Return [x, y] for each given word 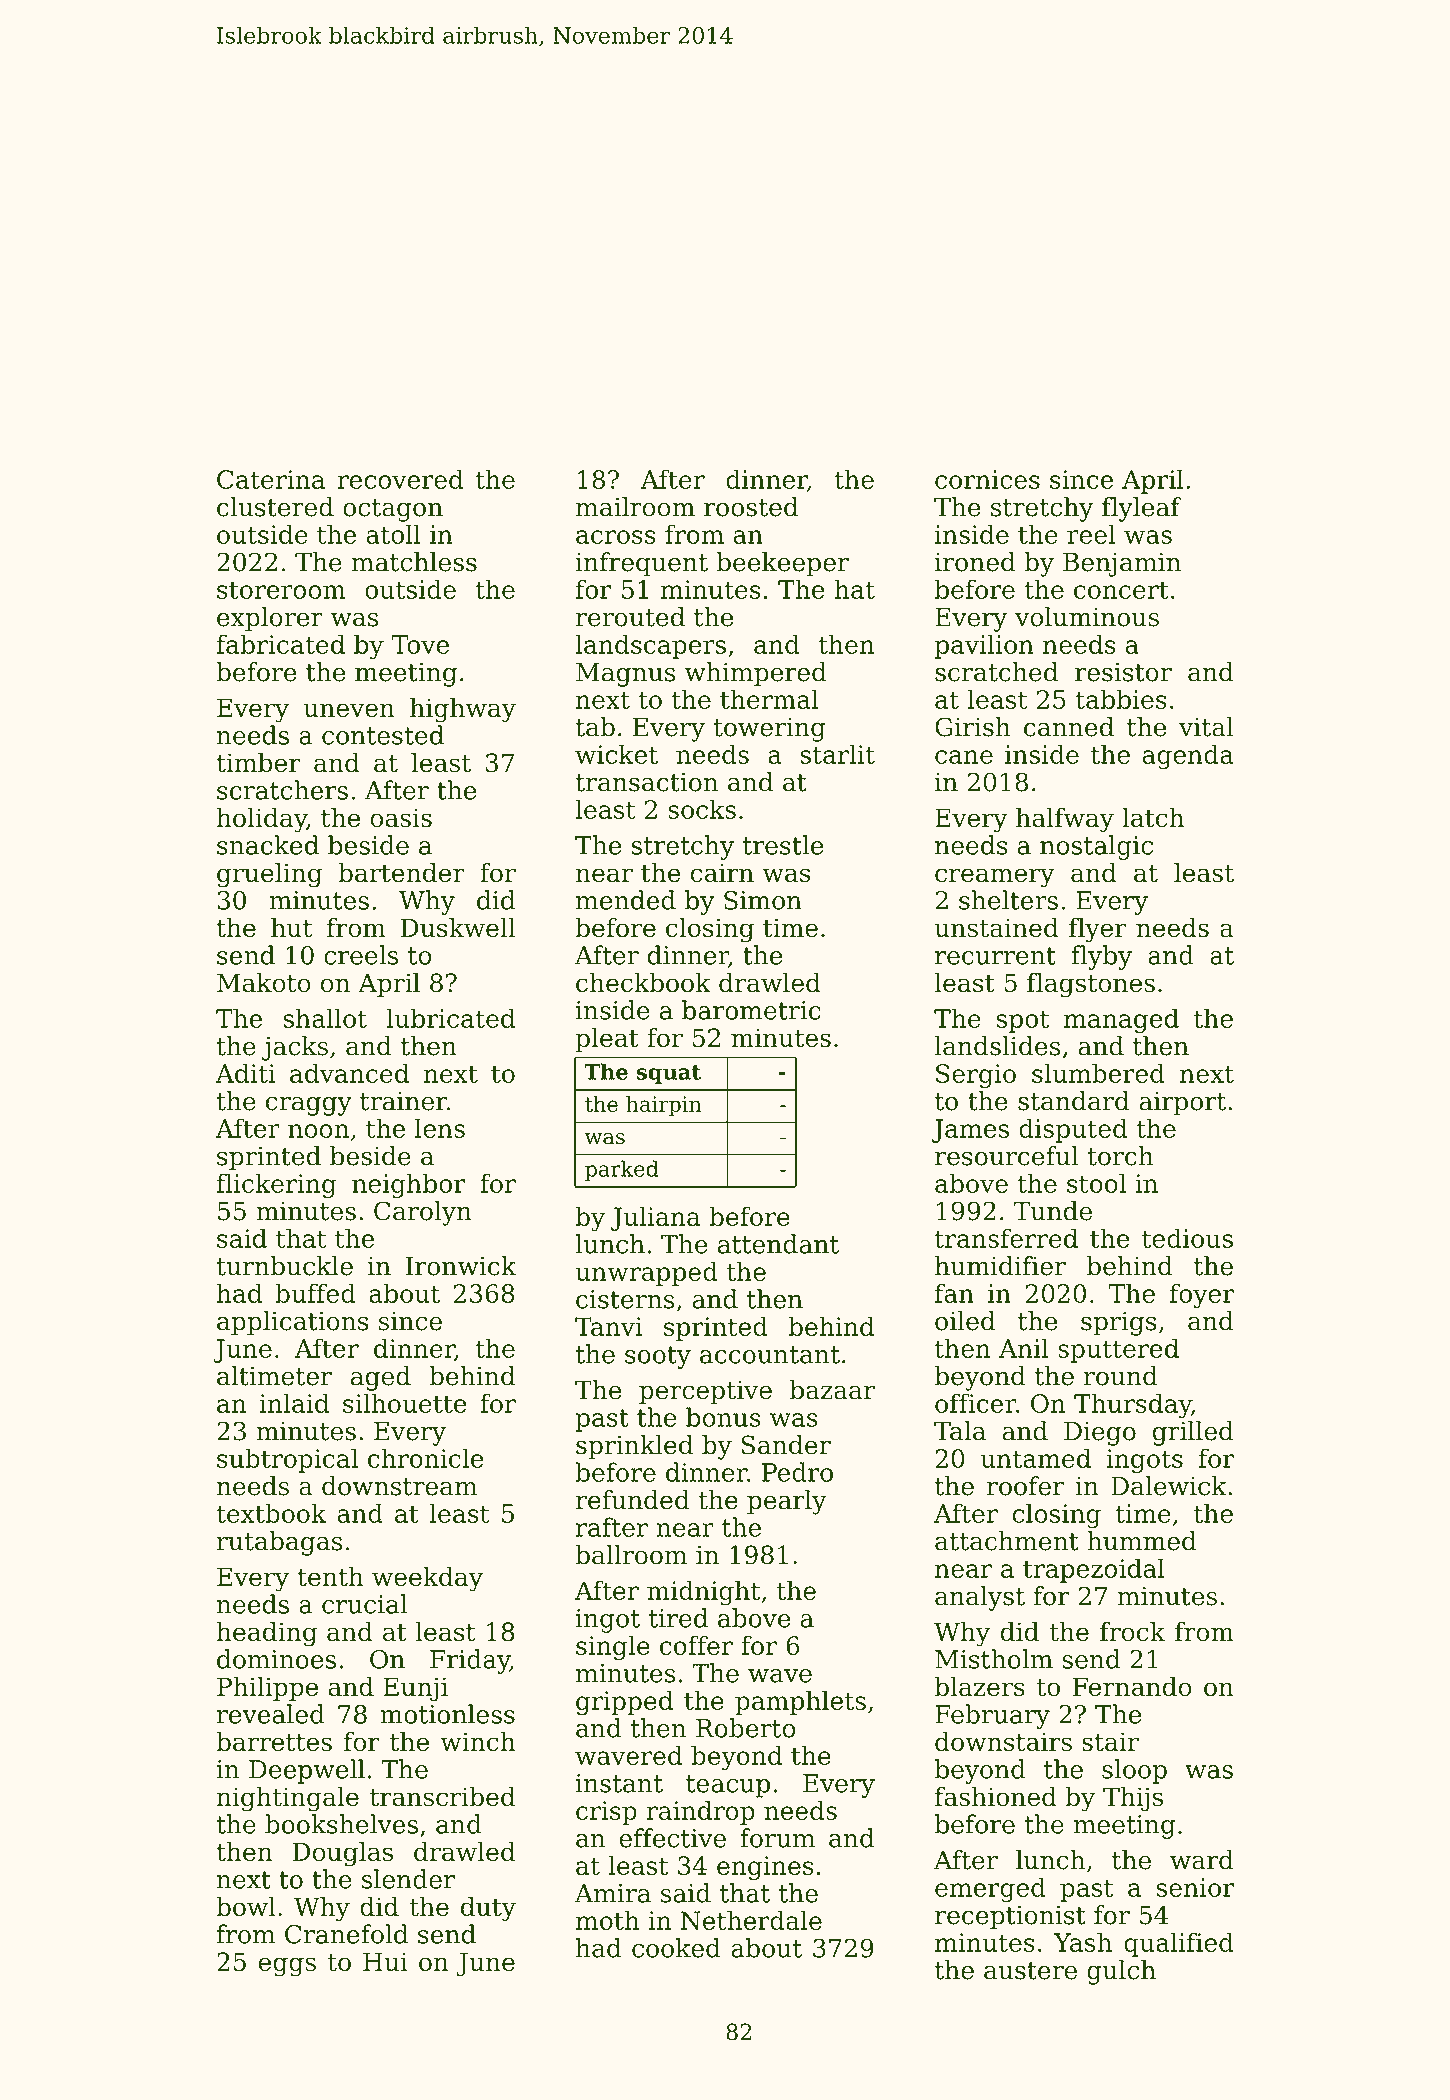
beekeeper [782, 564]
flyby [1101, 957]
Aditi [245, 1073]
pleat [607, 1040]
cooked [676, 1948]
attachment [1007, 1541]
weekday [427, 1579]
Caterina [271, 479]
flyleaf [1141, 509]
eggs [287, 1967]
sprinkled [634, 1447]
